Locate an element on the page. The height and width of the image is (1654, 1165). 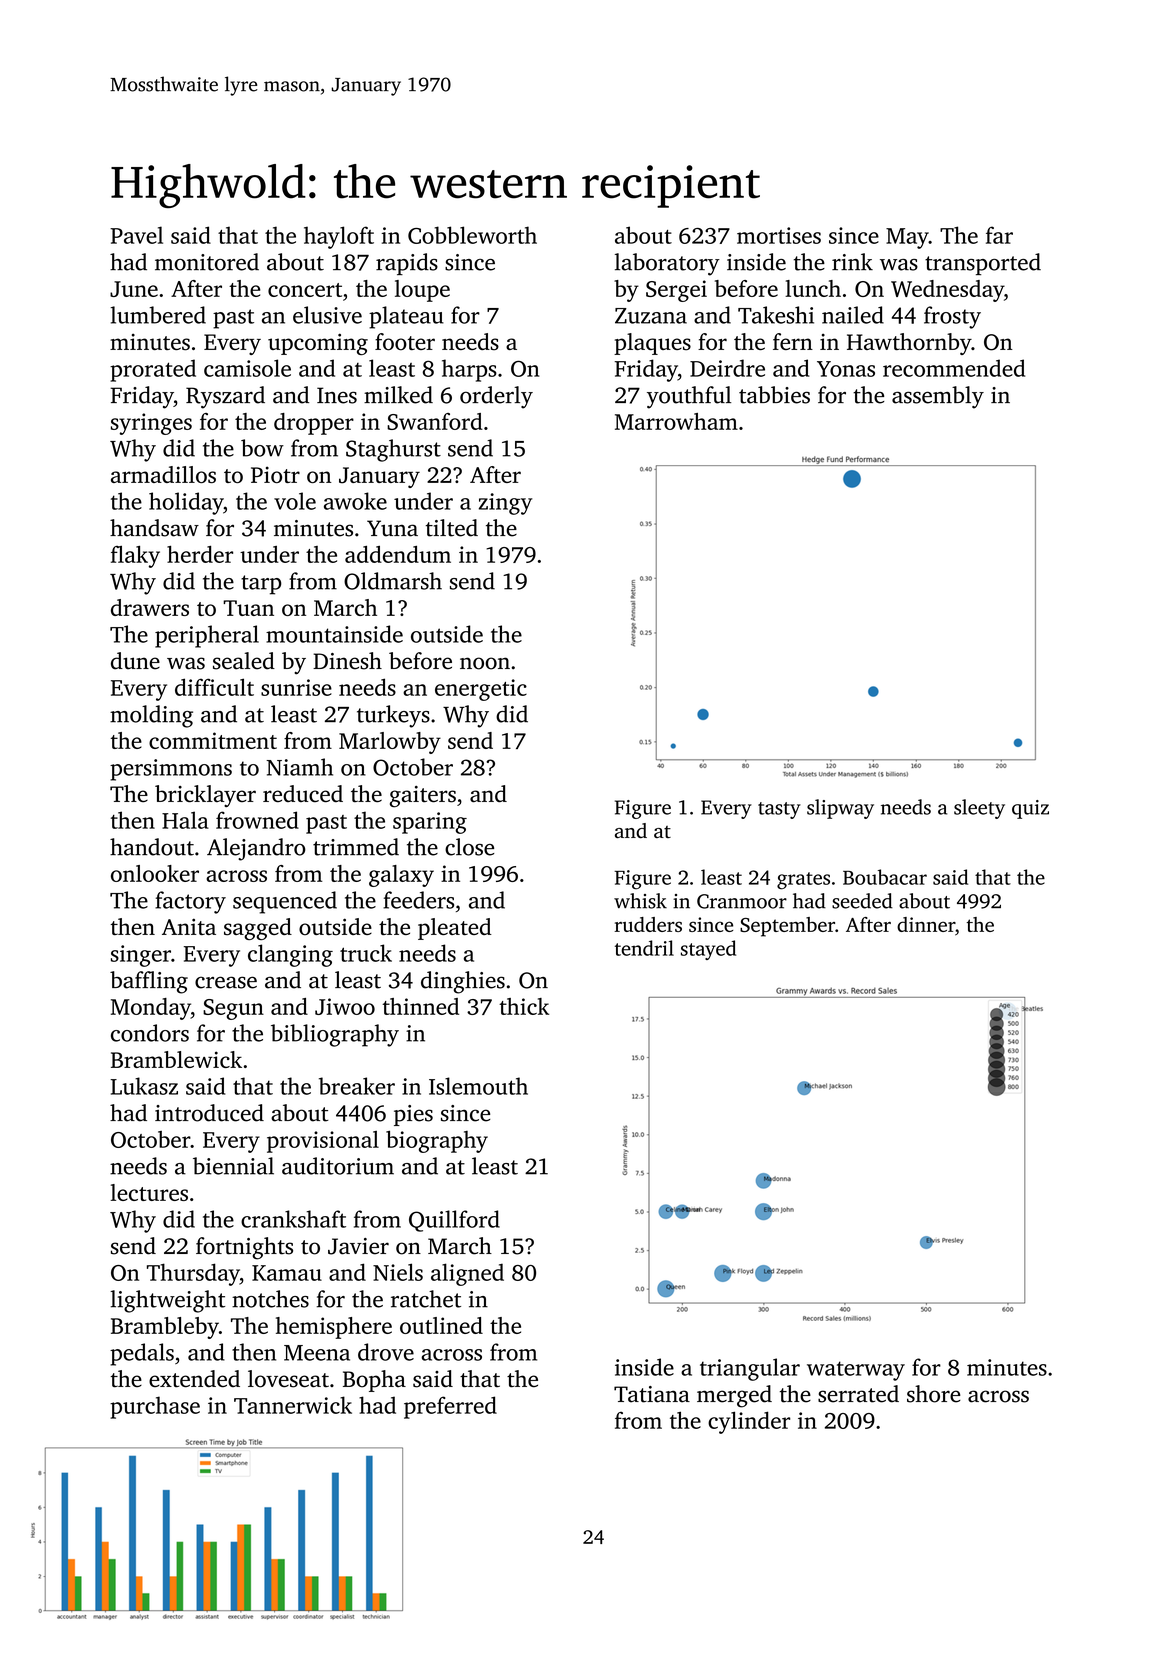
Pavel is located at coordinates (136, 235).
